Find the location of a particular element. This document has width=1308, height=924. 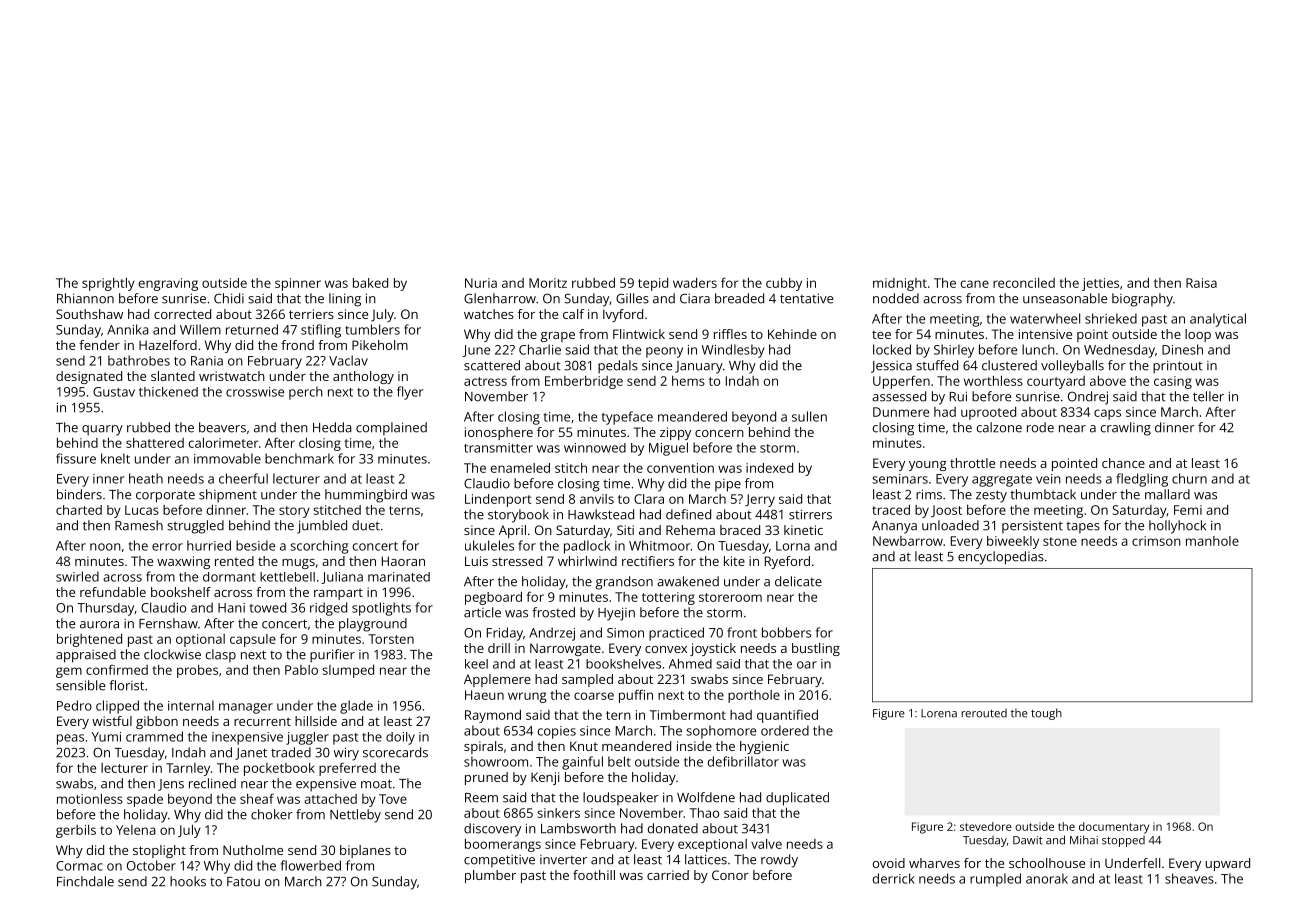

Finchdale is located at coordinates (85, 881).
